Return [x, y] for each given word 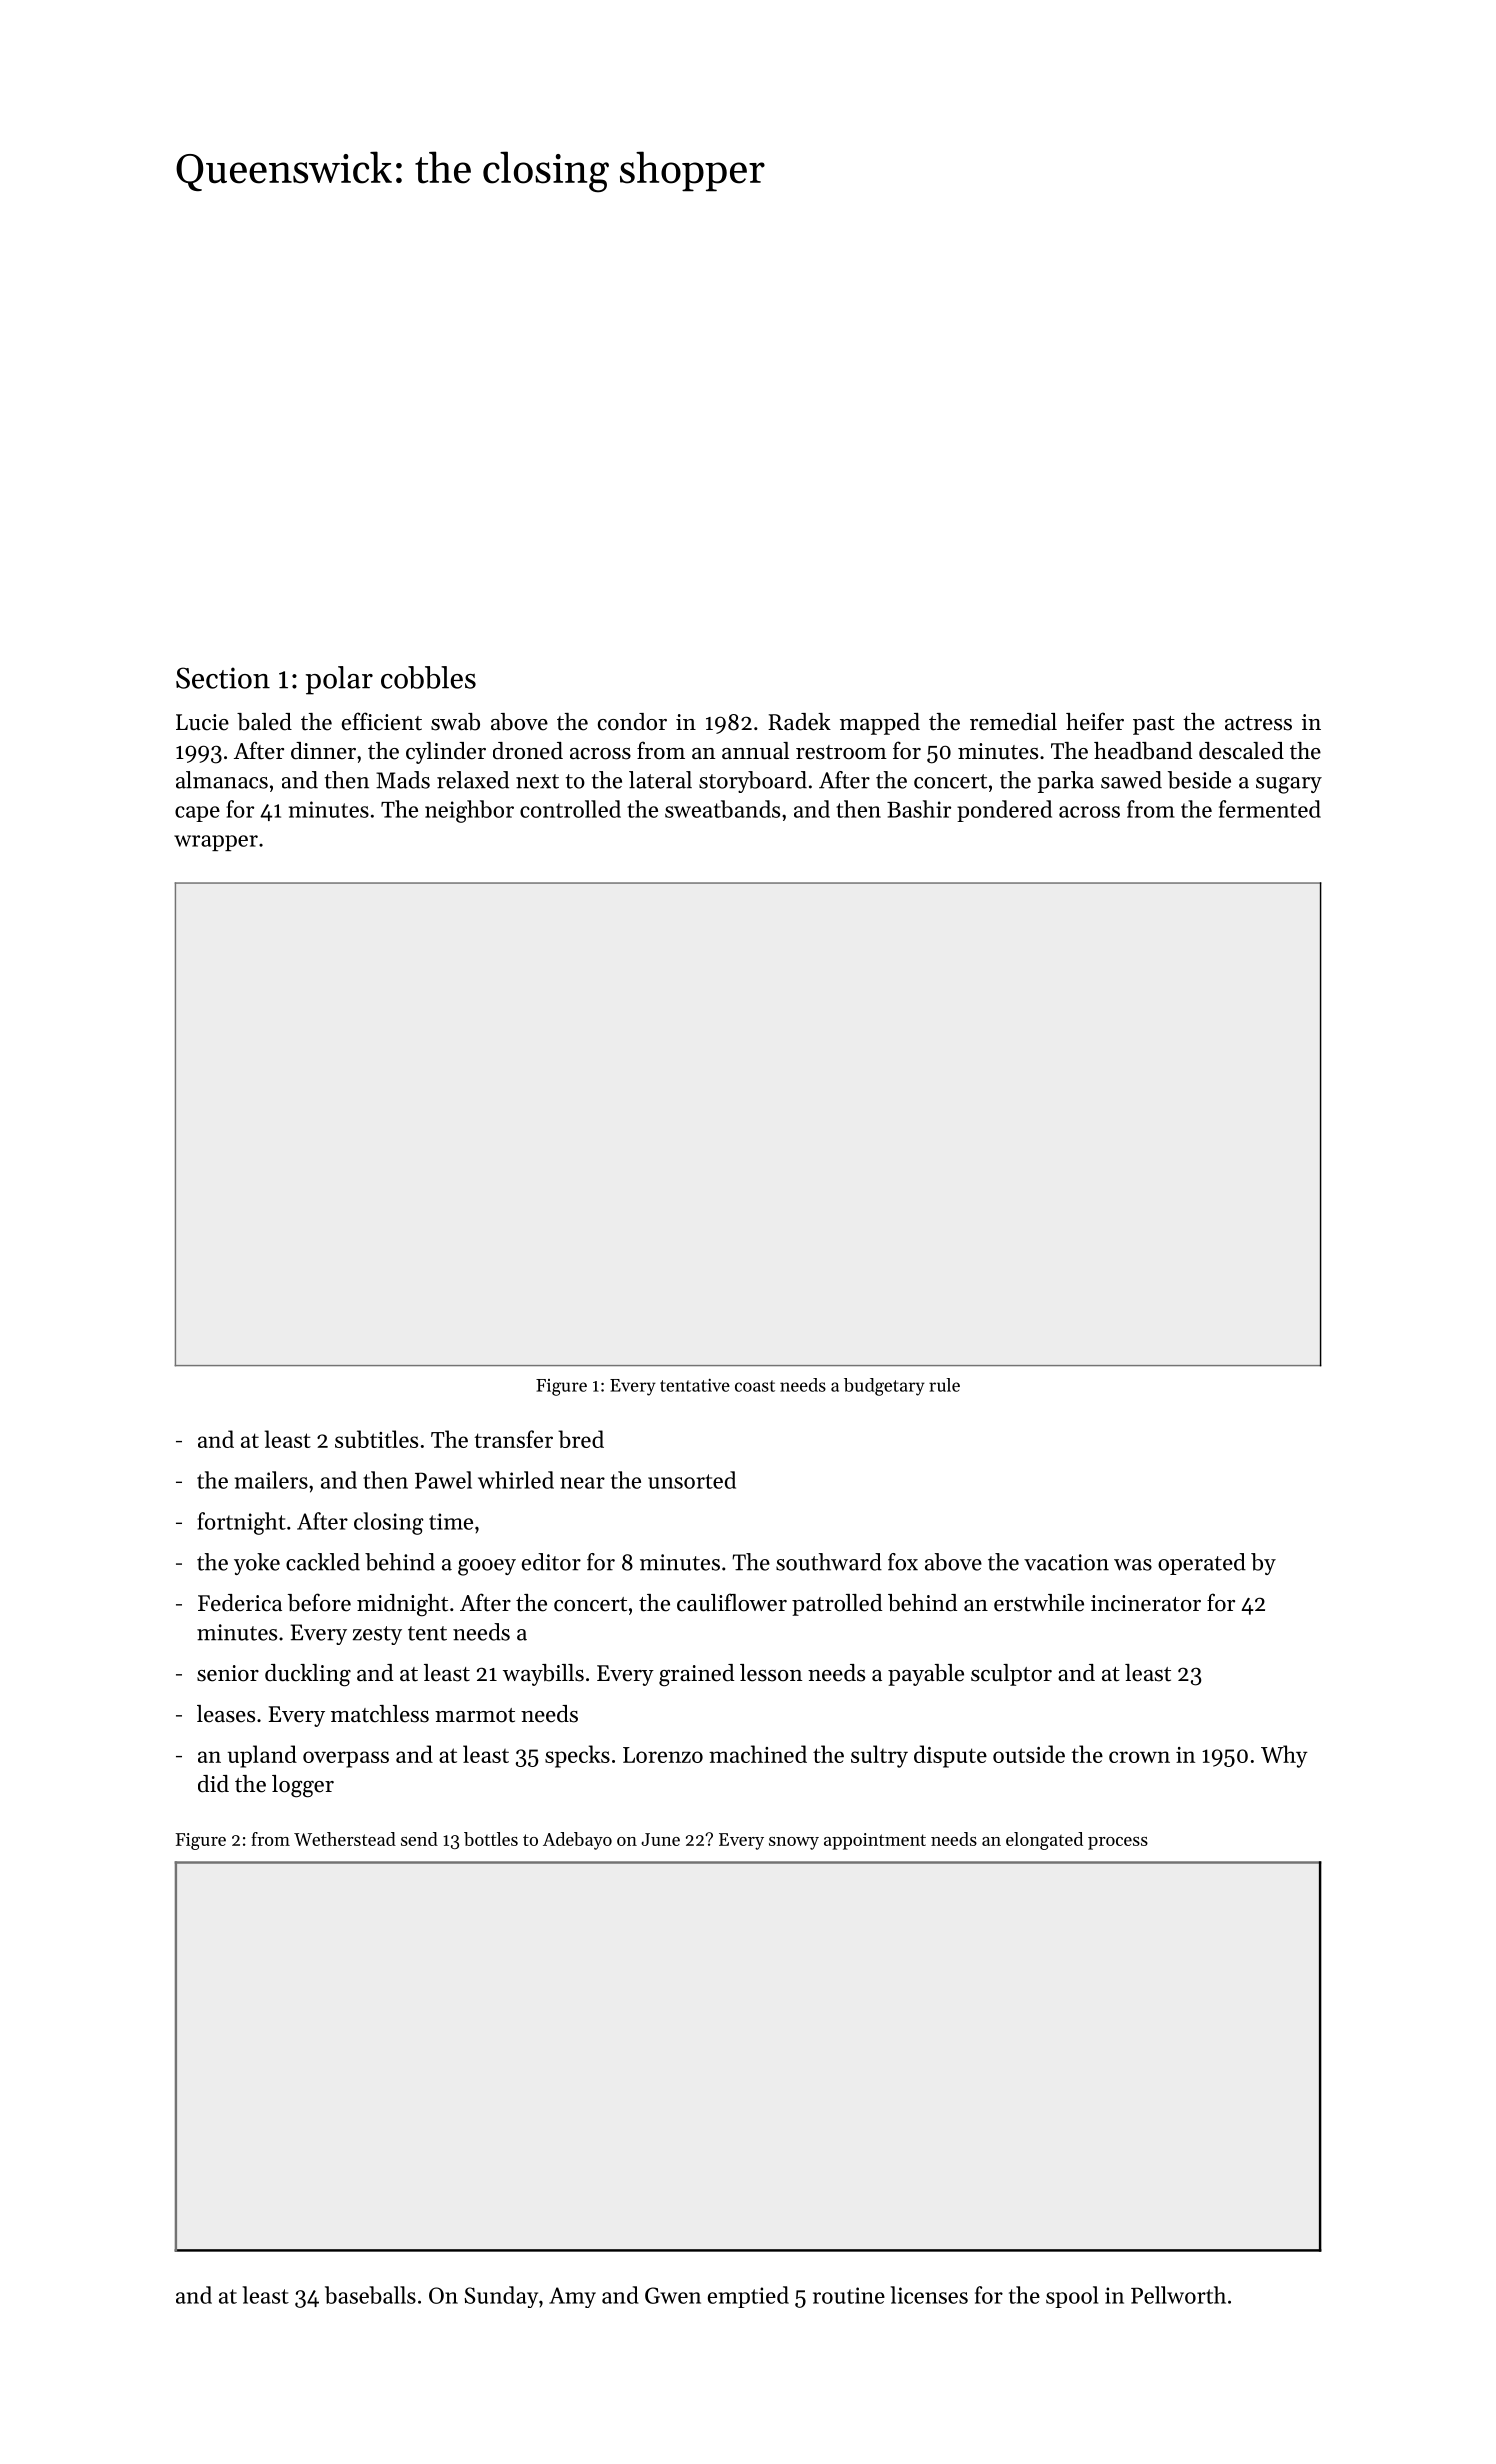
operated [1202, 1564]
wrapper [216, 843]
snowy [794, 1843]
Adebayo [577, 1841]
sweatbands [722, 809]
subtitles [376, 1439]
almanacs [222, 780]
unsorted [692, 1480]
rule [944, 1385]
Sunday [501, 2297]
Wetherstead [345, 1839]
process [1118, 1843]
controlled [570, 809]
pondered [1004, 811]
